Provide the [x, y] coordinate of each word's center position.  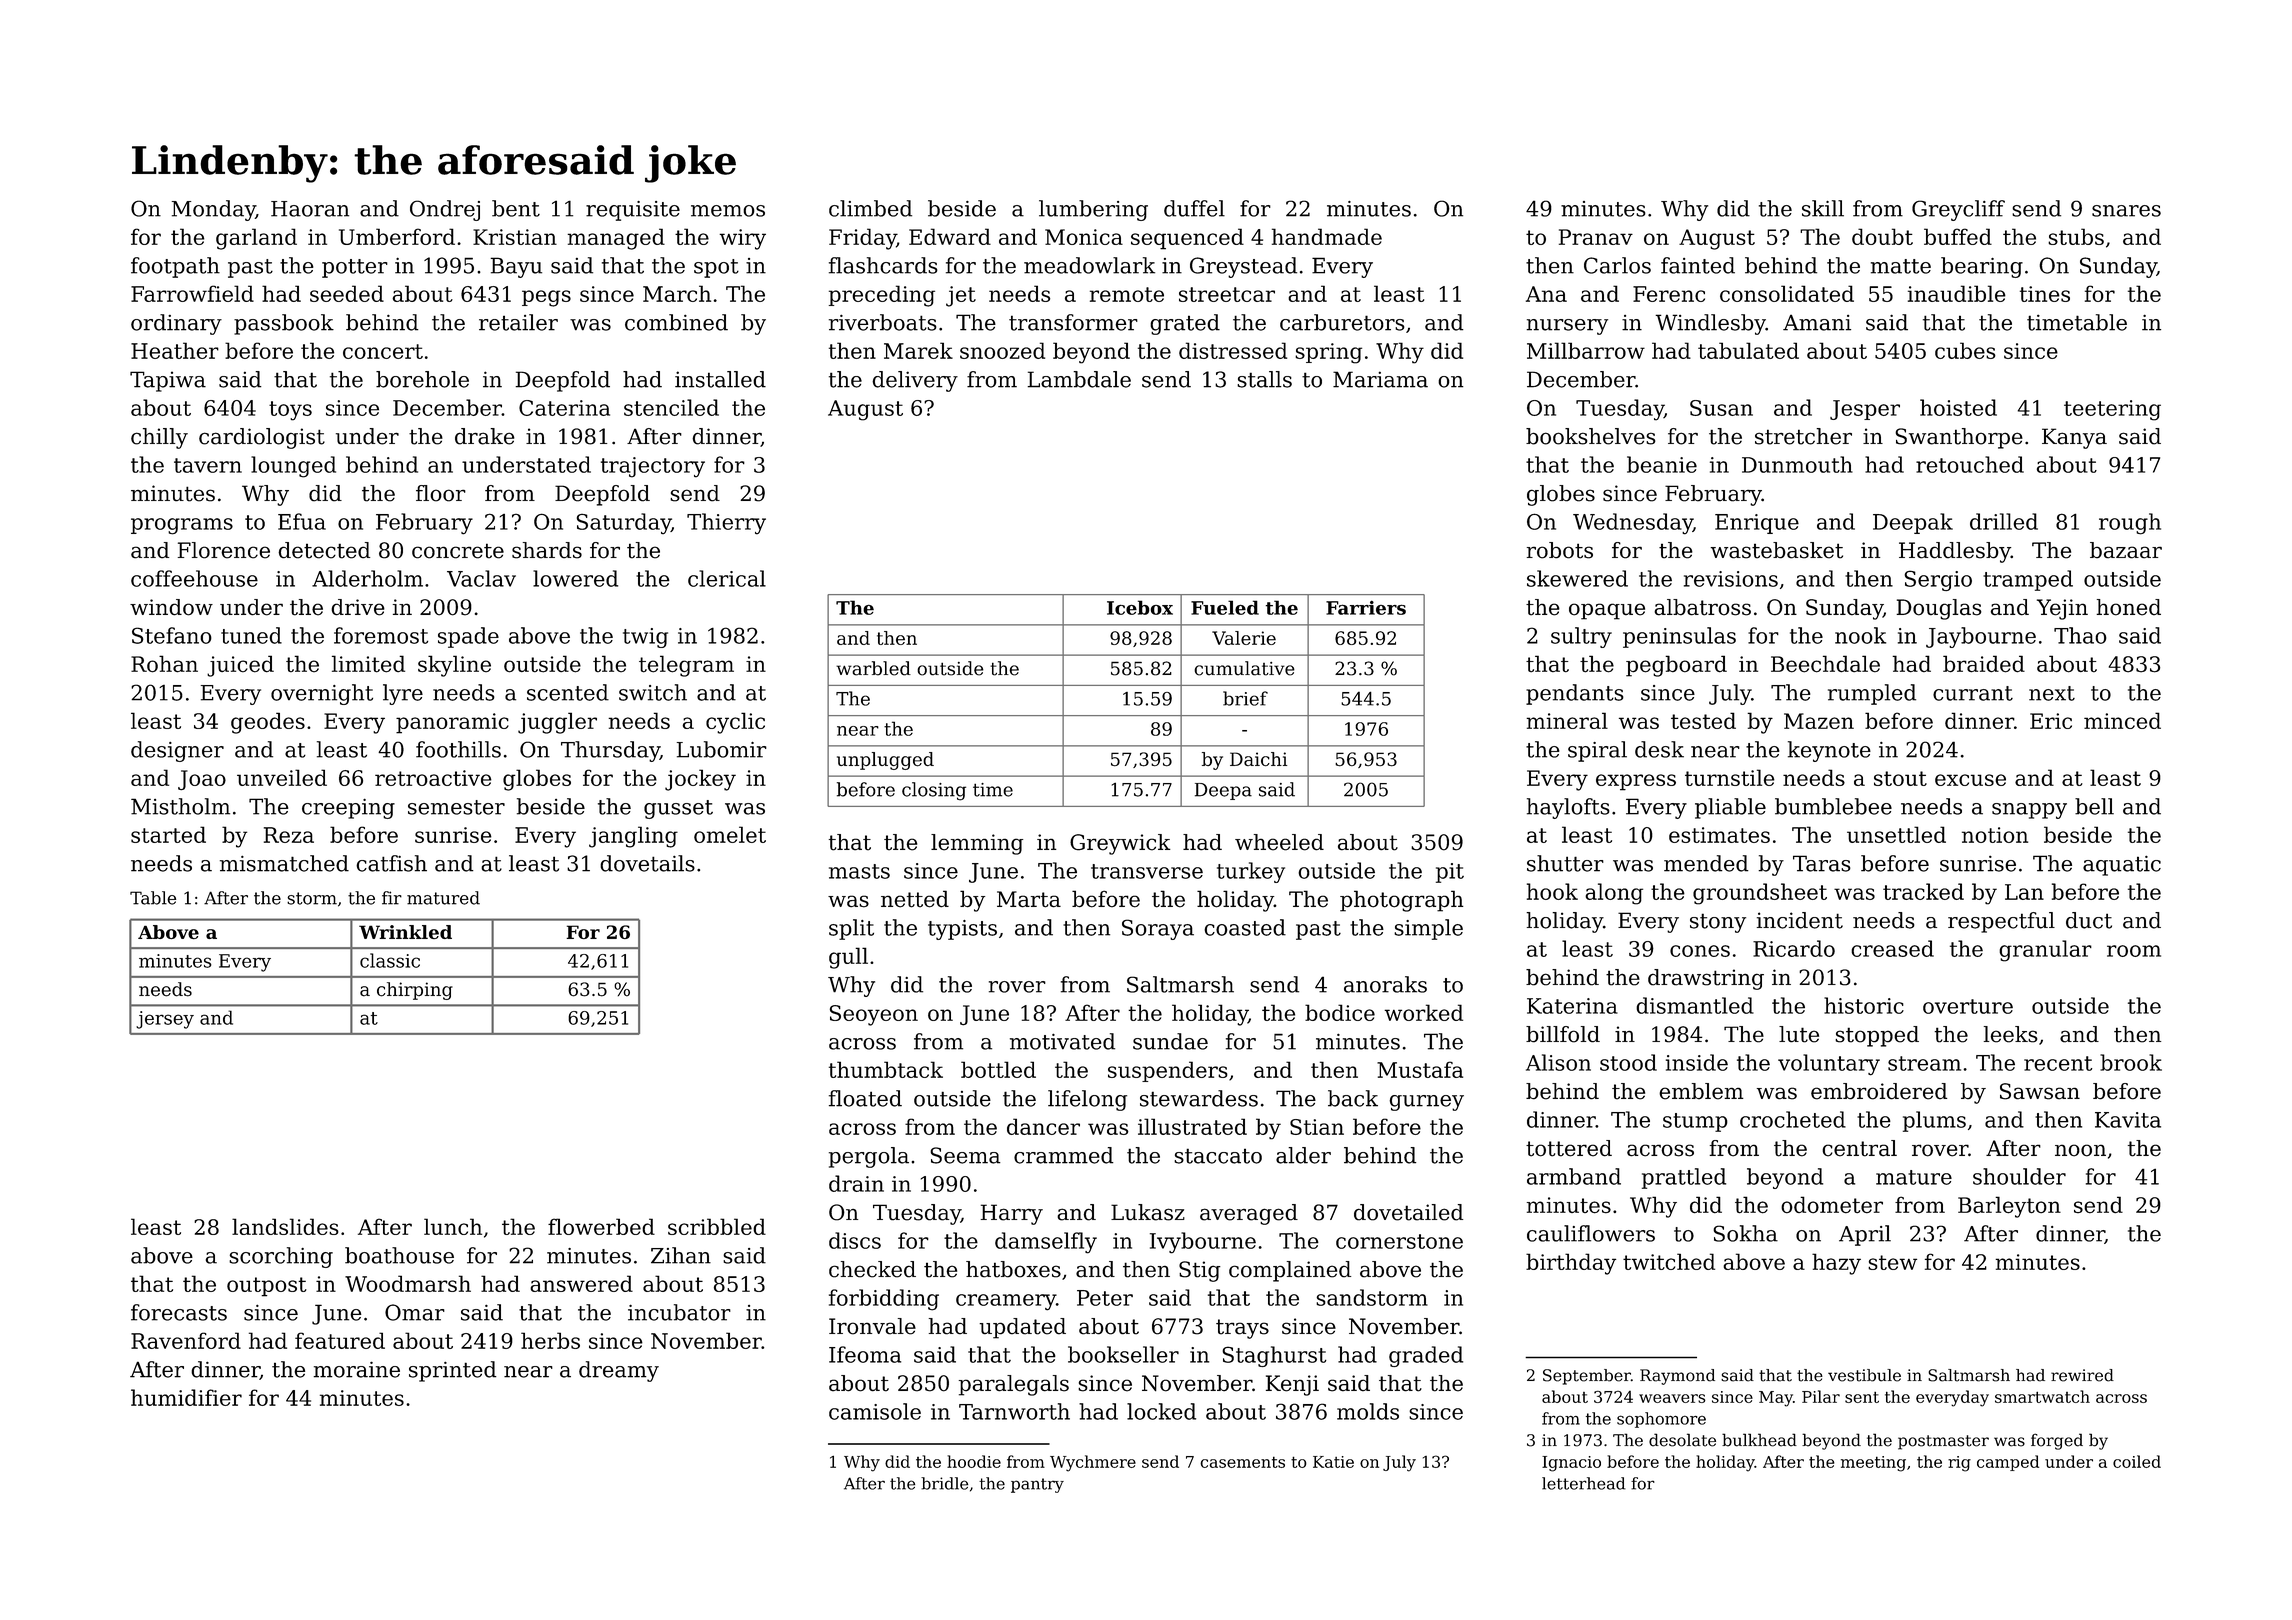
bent [516, 208]
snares [2126, 211]
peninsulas [1679, 637]
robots [1560, 550]
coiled [2137, 1461]
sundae [1170, 1041]
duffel [1194, 208]
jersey [165, 1020]
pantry [1037, 1485]
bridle [944, 1483]
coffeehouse [194, 578]
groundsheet [1760, 894]
